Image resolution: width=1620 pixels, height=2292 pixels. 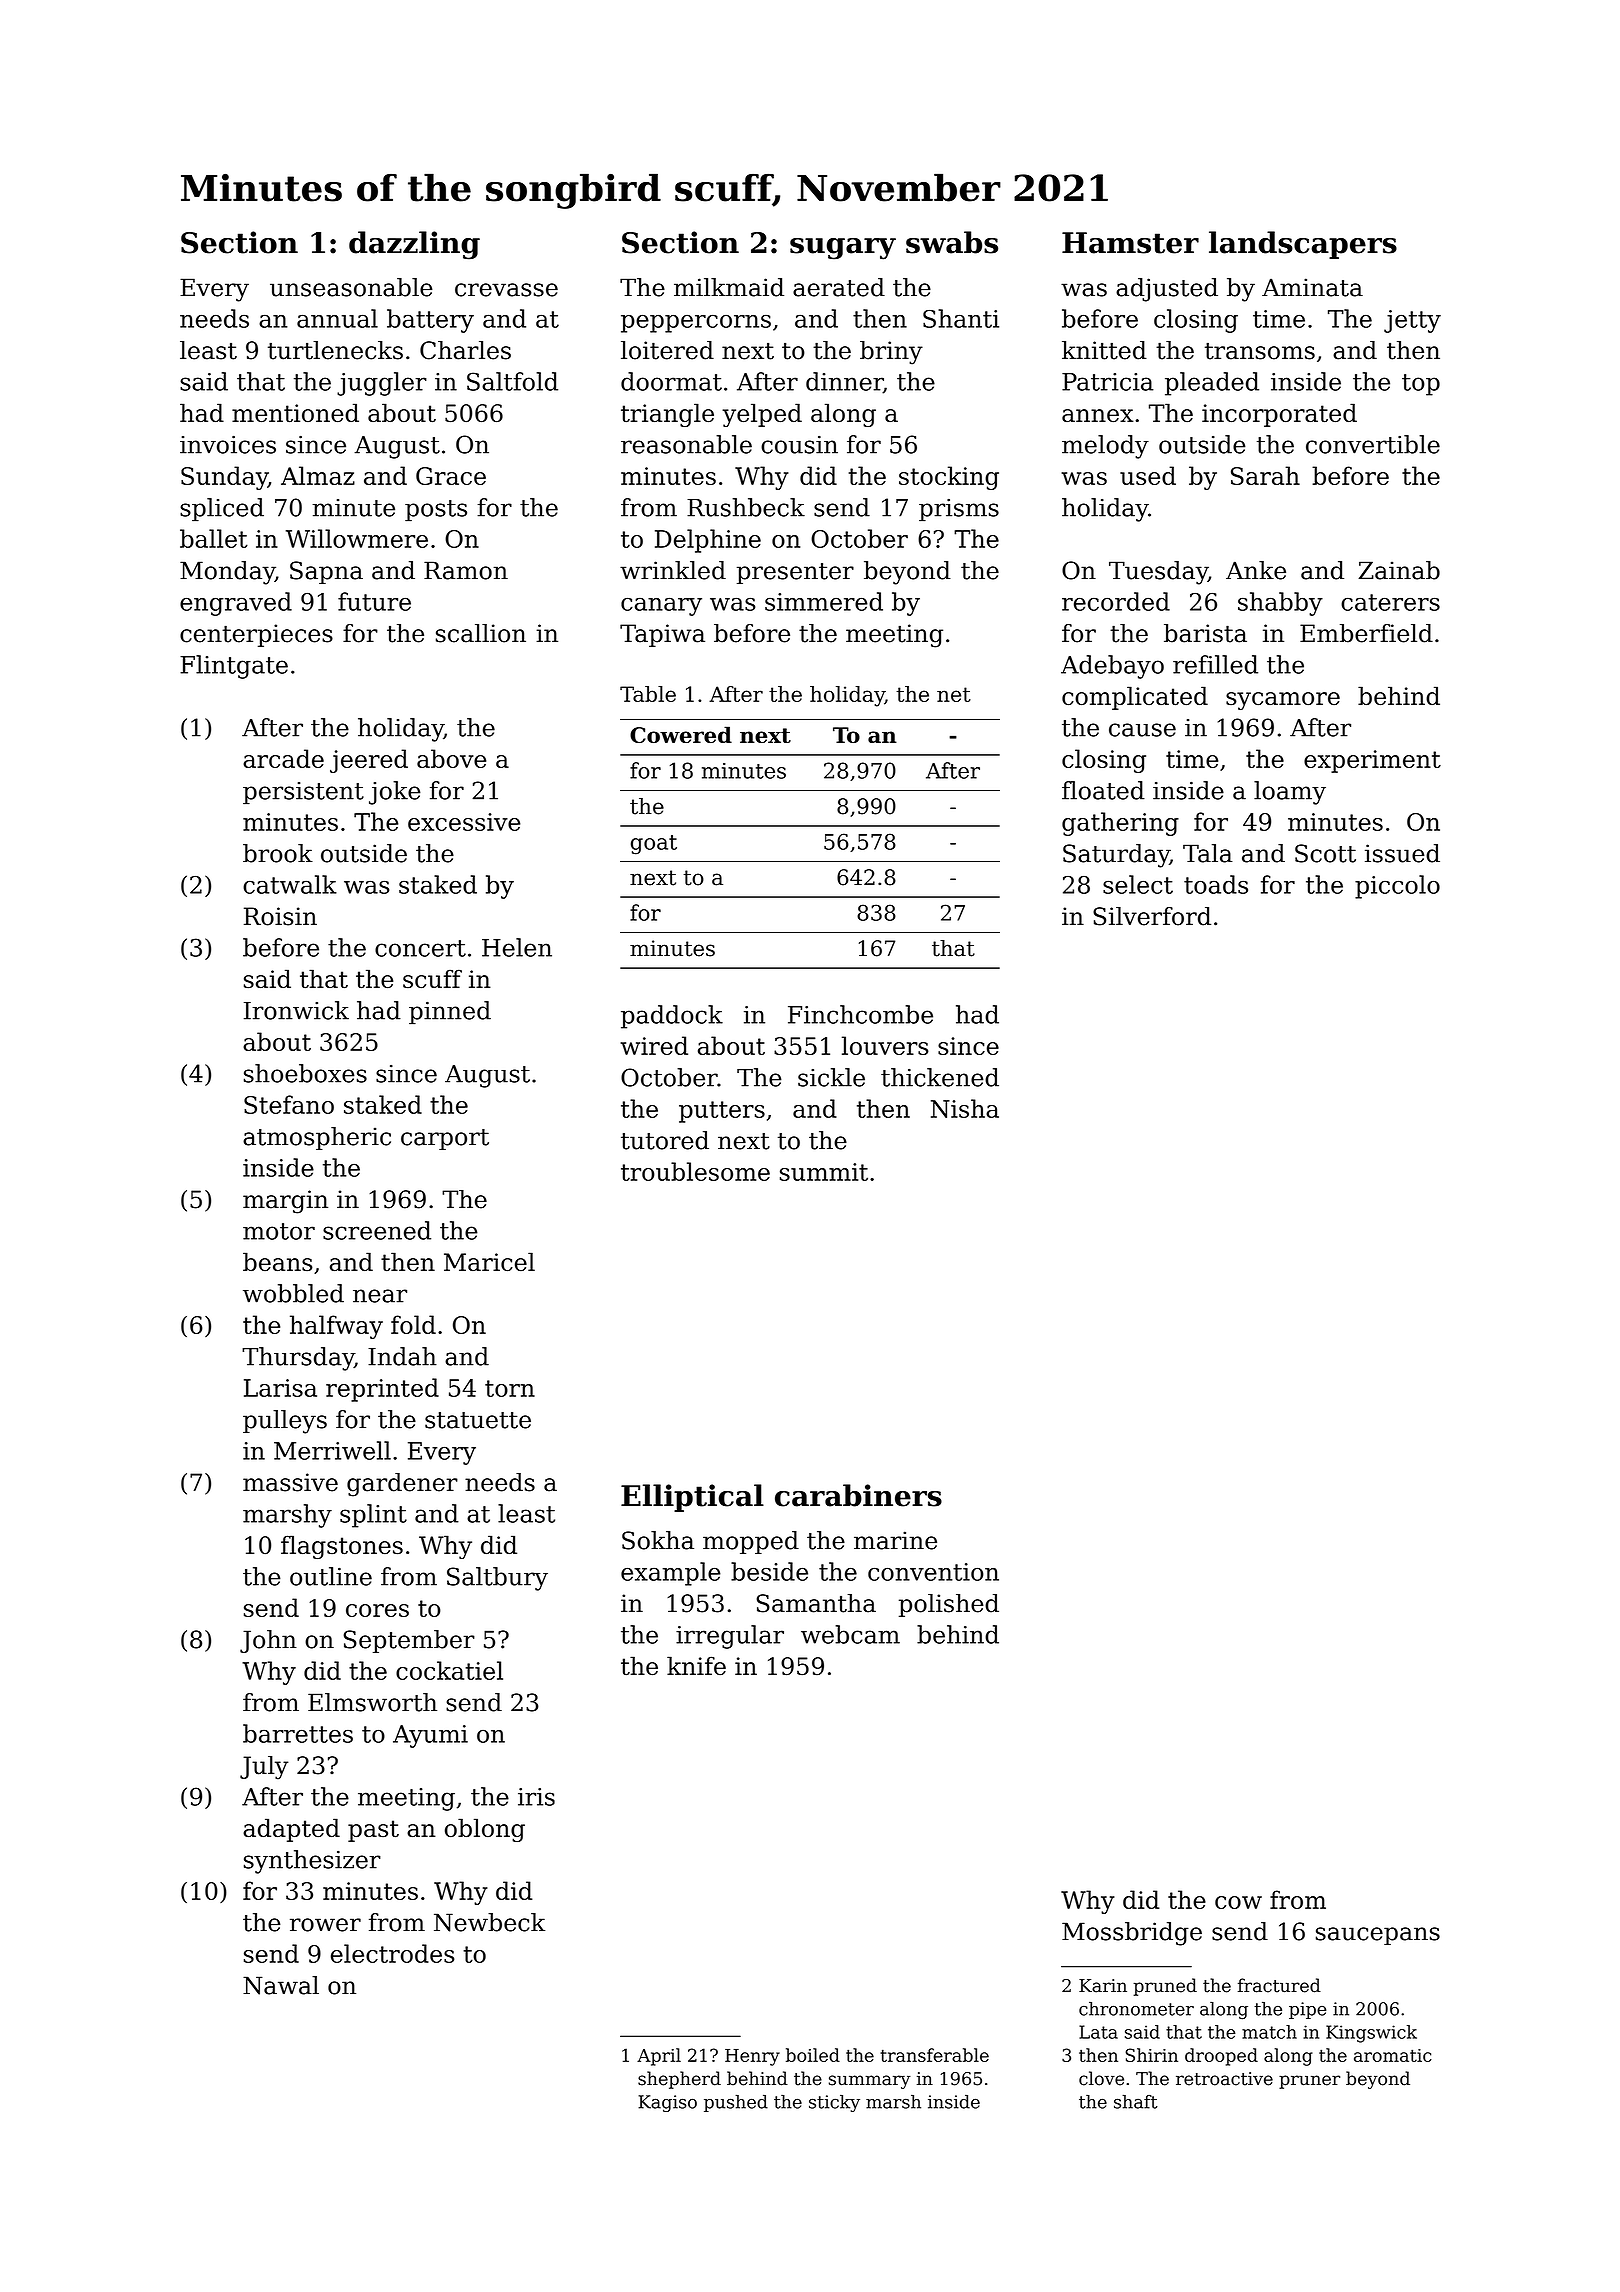 I want to click on arcade, so click(x=283, y=758).
